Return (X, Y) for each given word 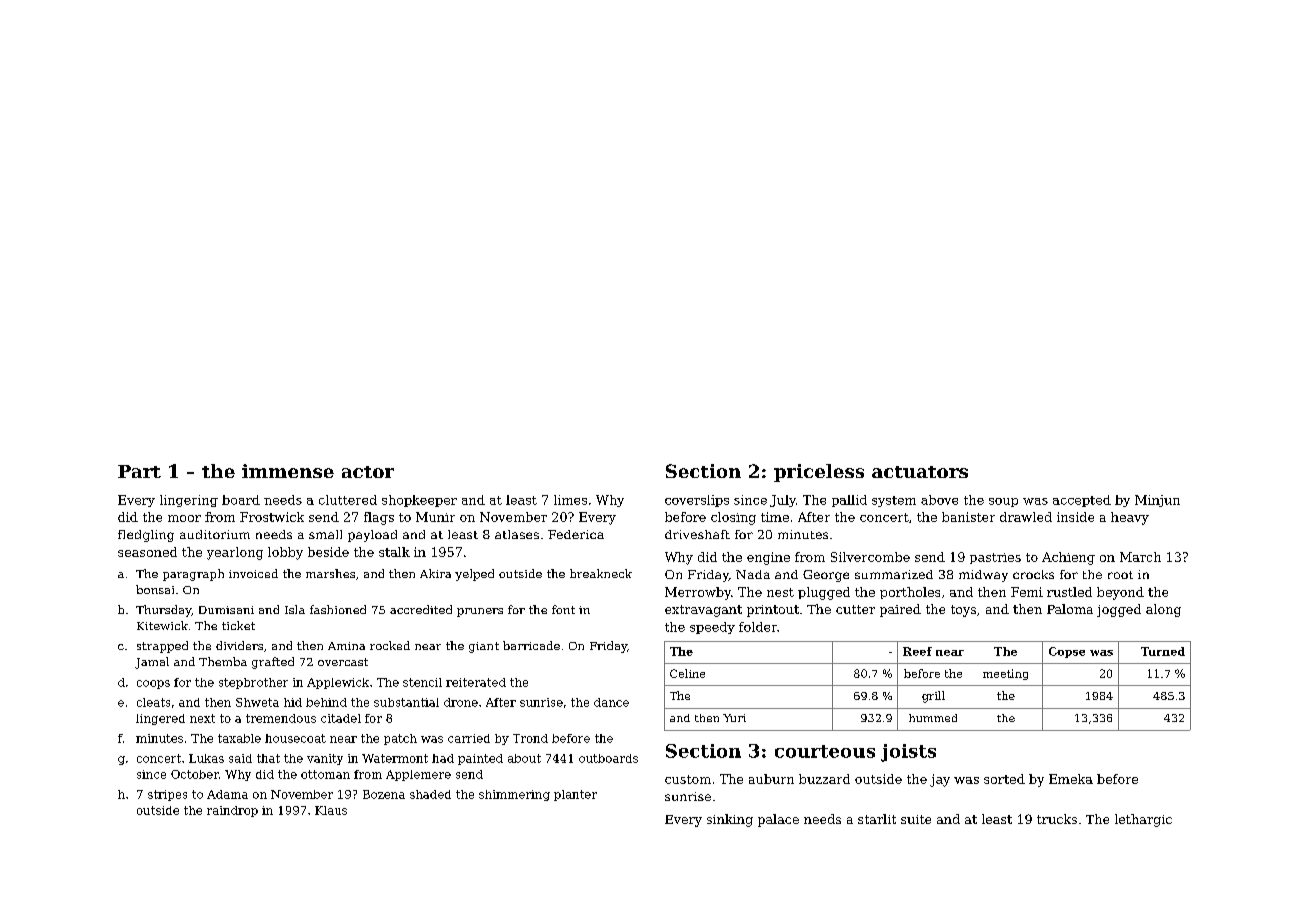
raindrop (232, 811)
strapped (162, 647)
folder (758, 627)
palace (778, 820)
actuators (920, 472)
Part (139, 471)
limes (570, 500)
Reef (917, 651)
